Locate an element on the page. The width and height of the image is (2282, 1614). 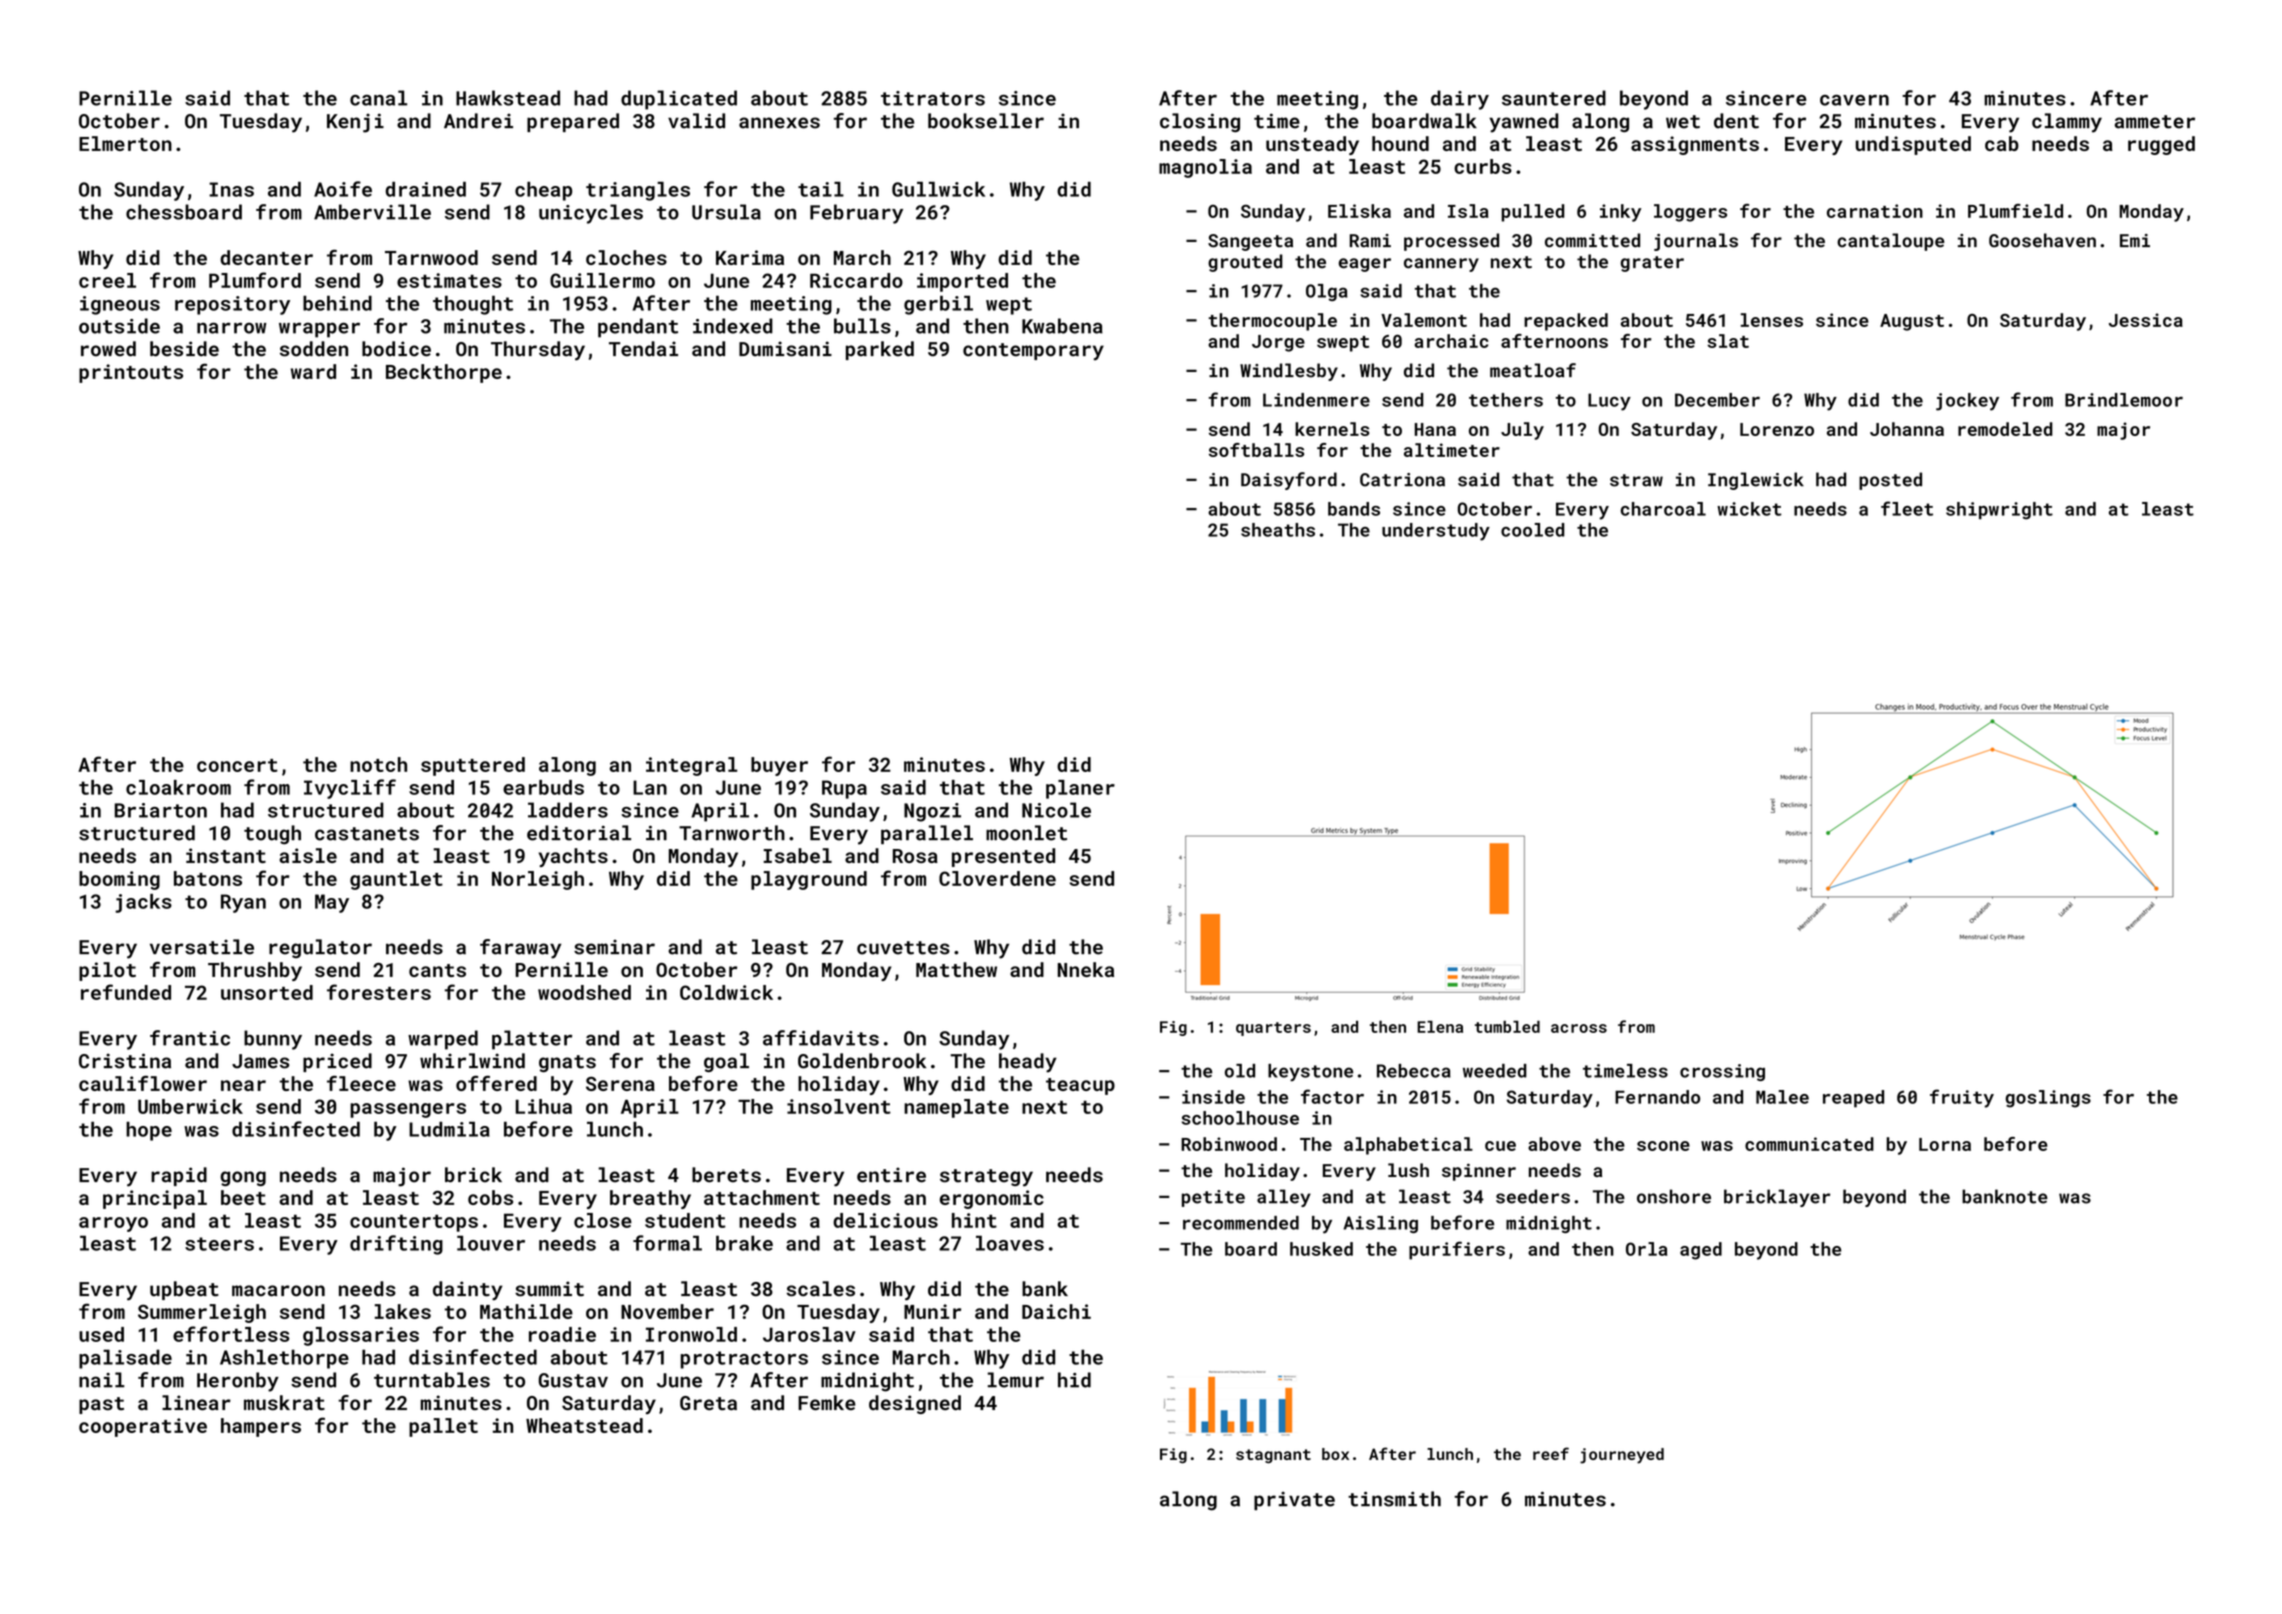
dairy is located at coordinates (1460, 100).
